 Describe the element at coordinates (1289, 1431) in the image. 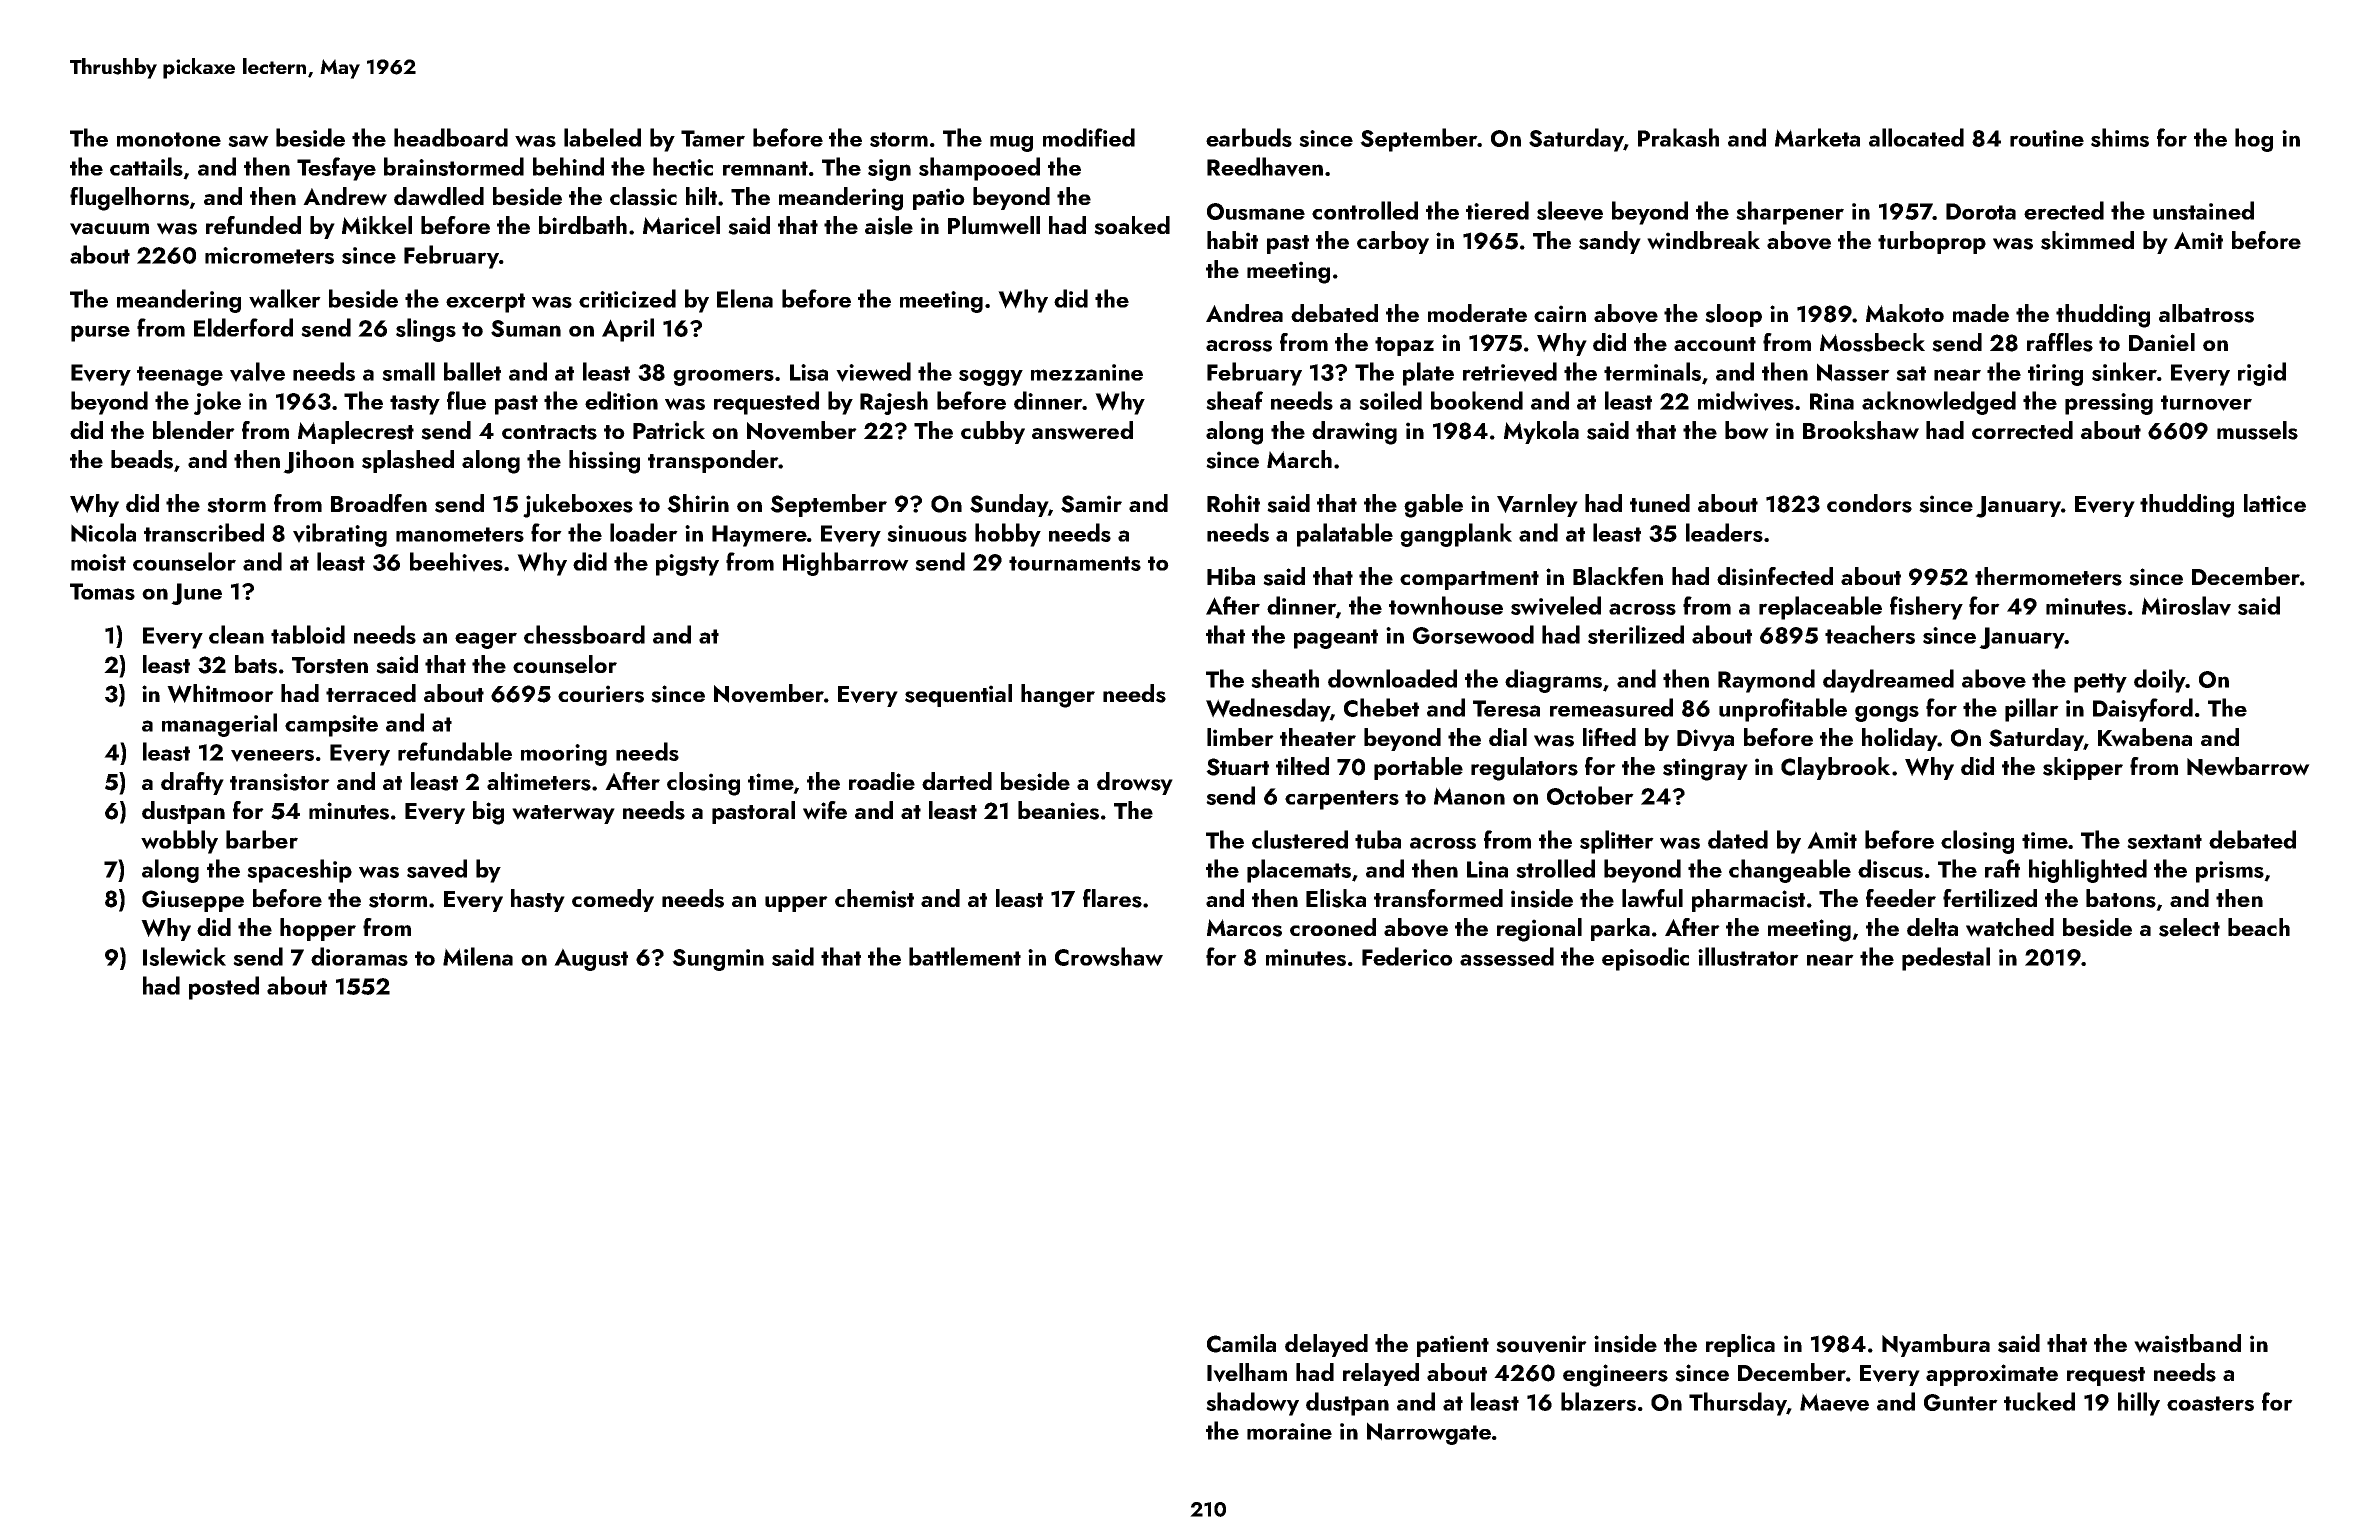

I see `moraine` at that location.
